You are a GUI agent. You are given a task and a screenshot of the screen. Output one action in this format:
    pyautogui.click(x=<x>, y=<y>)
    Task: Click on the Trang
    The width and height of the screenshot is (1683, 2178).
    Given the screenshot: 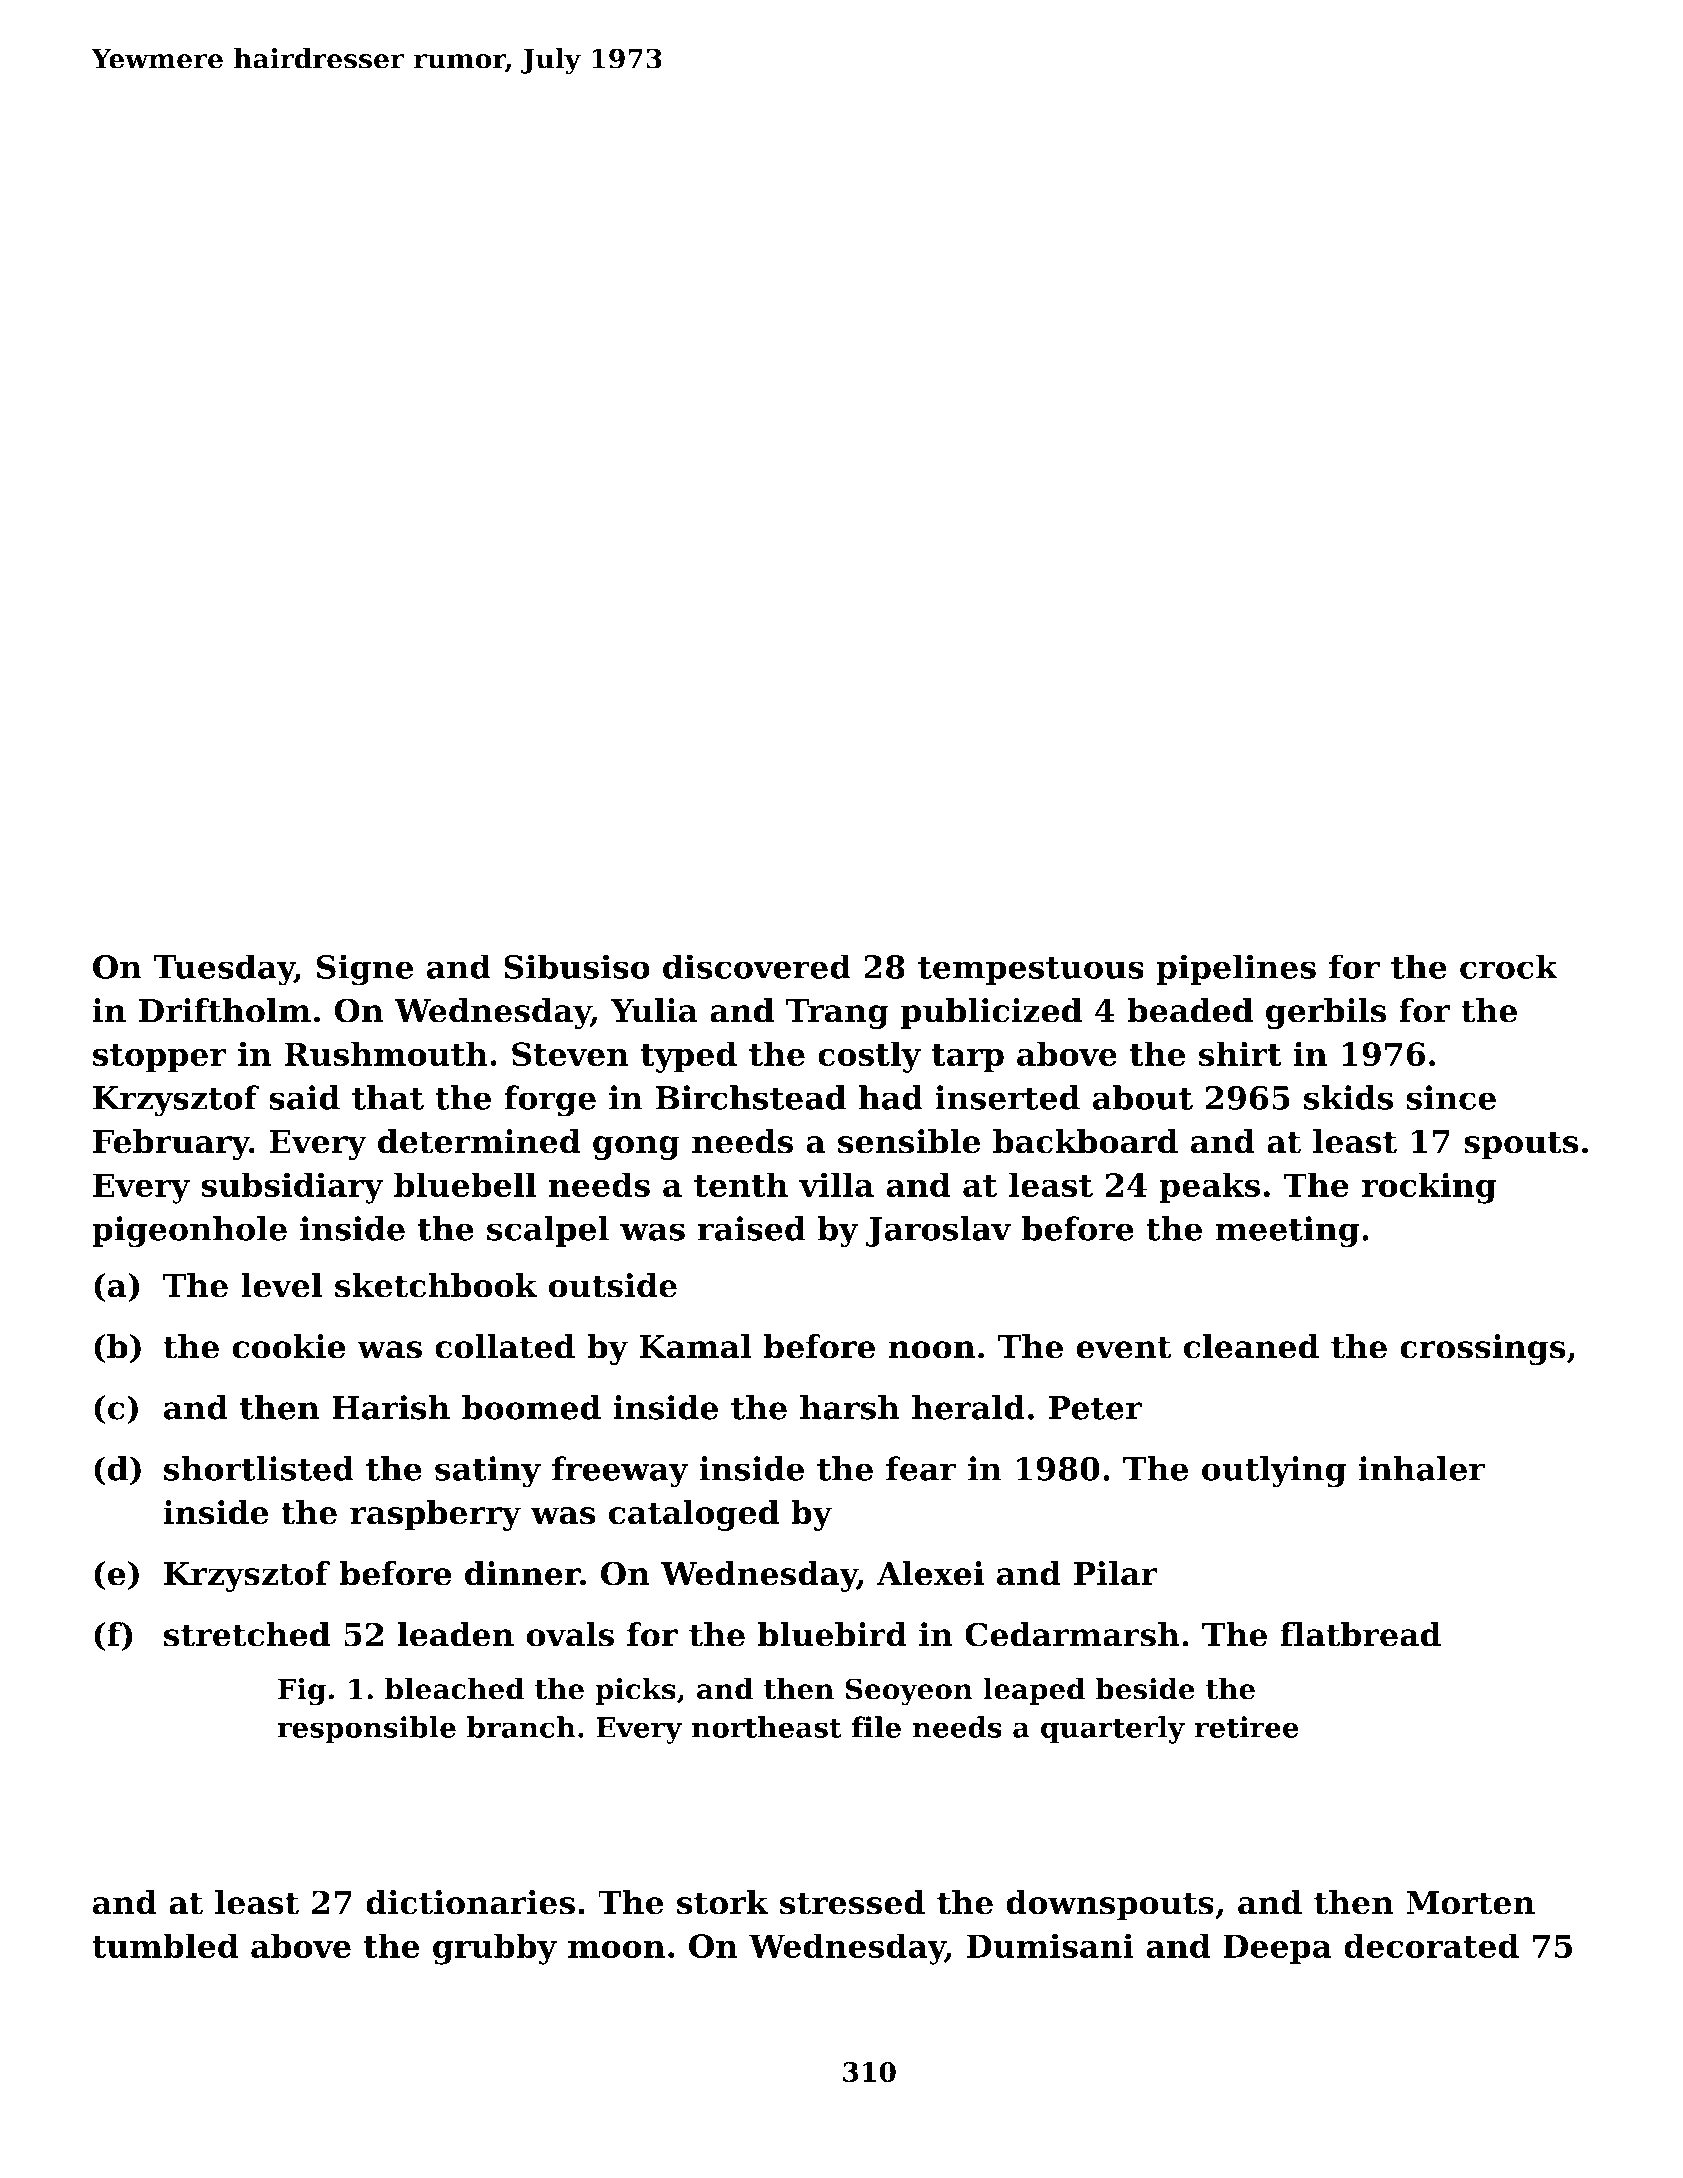 What is the action you would take?
    pyautogui.click(x=837, y=1014)
